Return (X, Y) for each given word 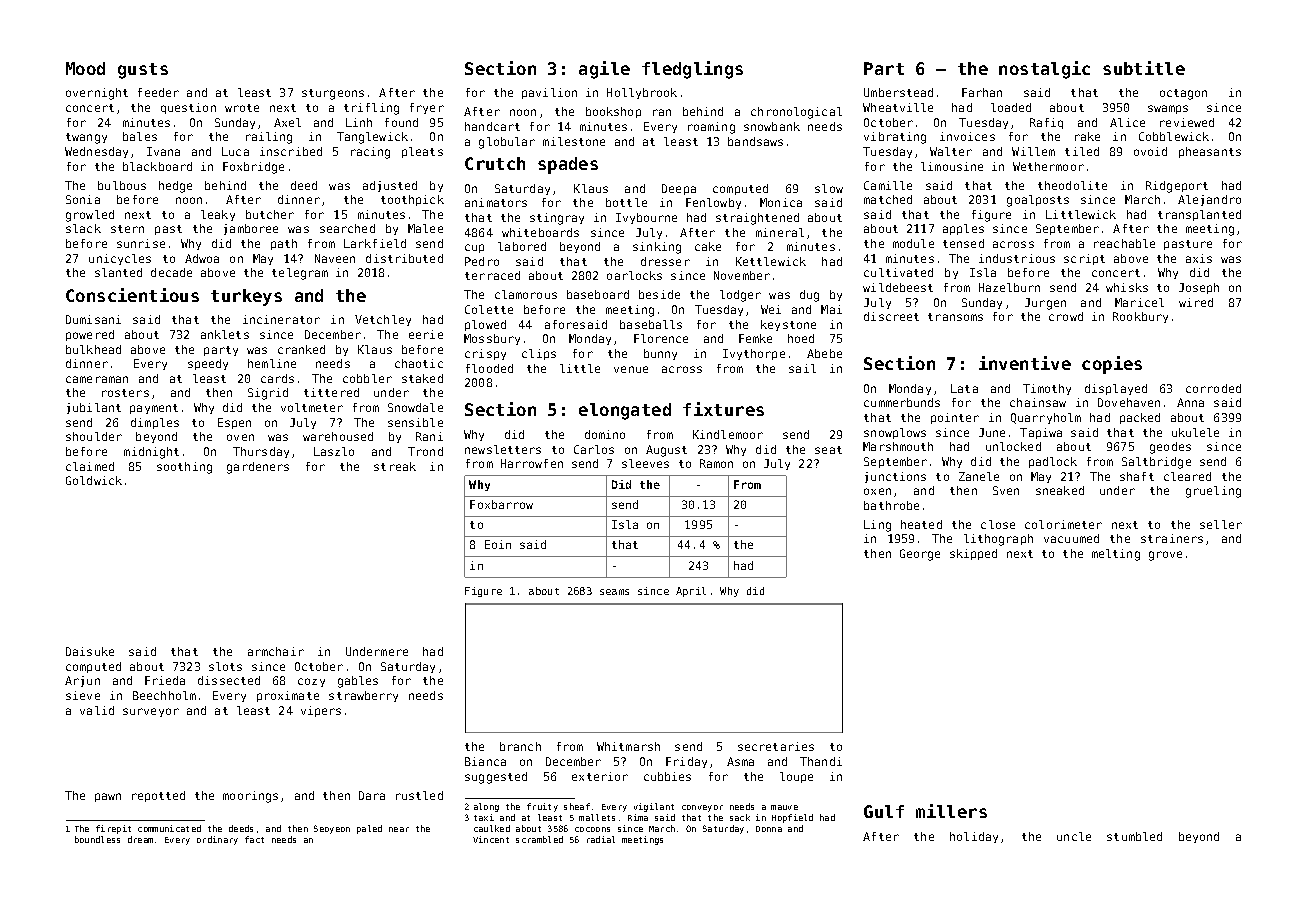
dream (140, 839)
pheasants (1210, 152)
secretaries (776, 746)
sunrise (141, 243)
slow (829, 188)
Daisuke (90, 651)
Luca (235, 151)
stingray (557, 219)
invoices (967, 136)
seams (614, 592)
